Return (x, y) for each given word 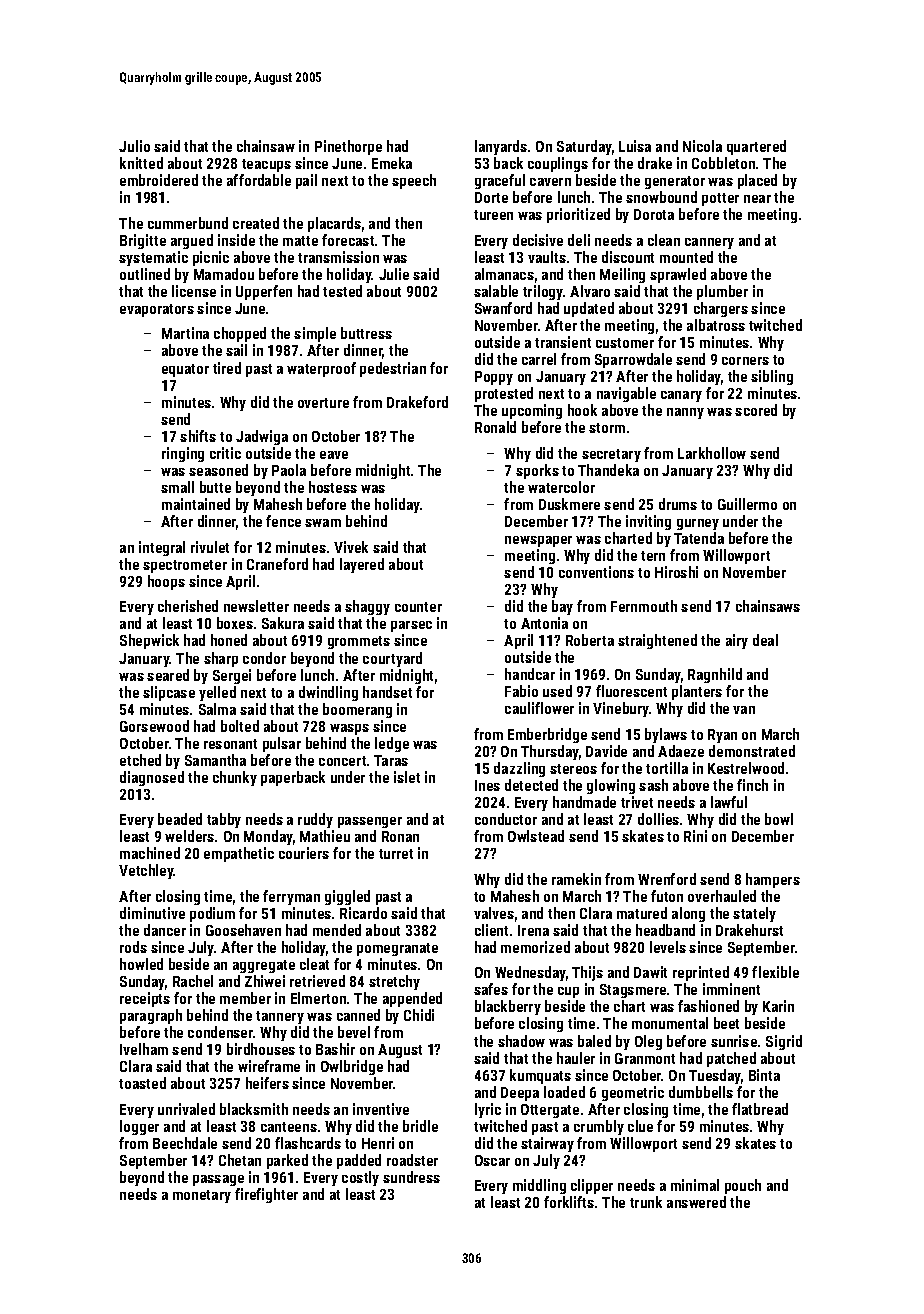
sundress (411, 1177)
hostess (333, 487)
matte (300, 241)
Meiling (622, 275)
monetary (202, 1196)
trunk (646, 1202)
